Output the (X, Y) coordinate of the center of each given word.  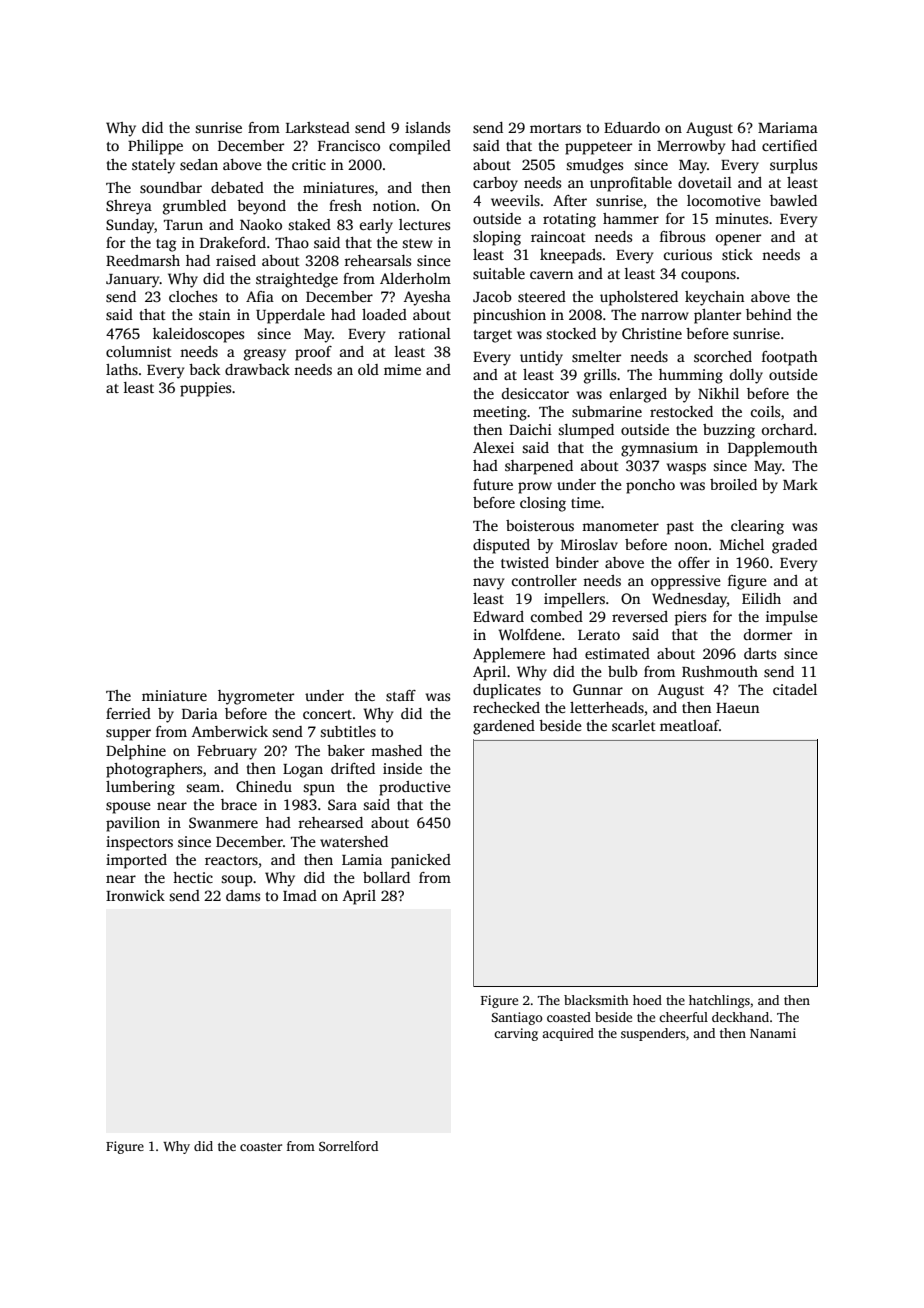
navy (488, 584)
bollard (386, 877)
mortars (555, 128)
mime (402, 369)
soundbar (171, 187)
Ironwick (135, 895)
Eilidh (761, 598)
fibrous (682, 236)
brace (239, 804)
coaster (261, 1147)
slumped (586, 431)
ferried (128, 713)
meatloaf (689, 725)
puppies (205, 389)
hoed (647, 1000)
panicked (421, 861)
